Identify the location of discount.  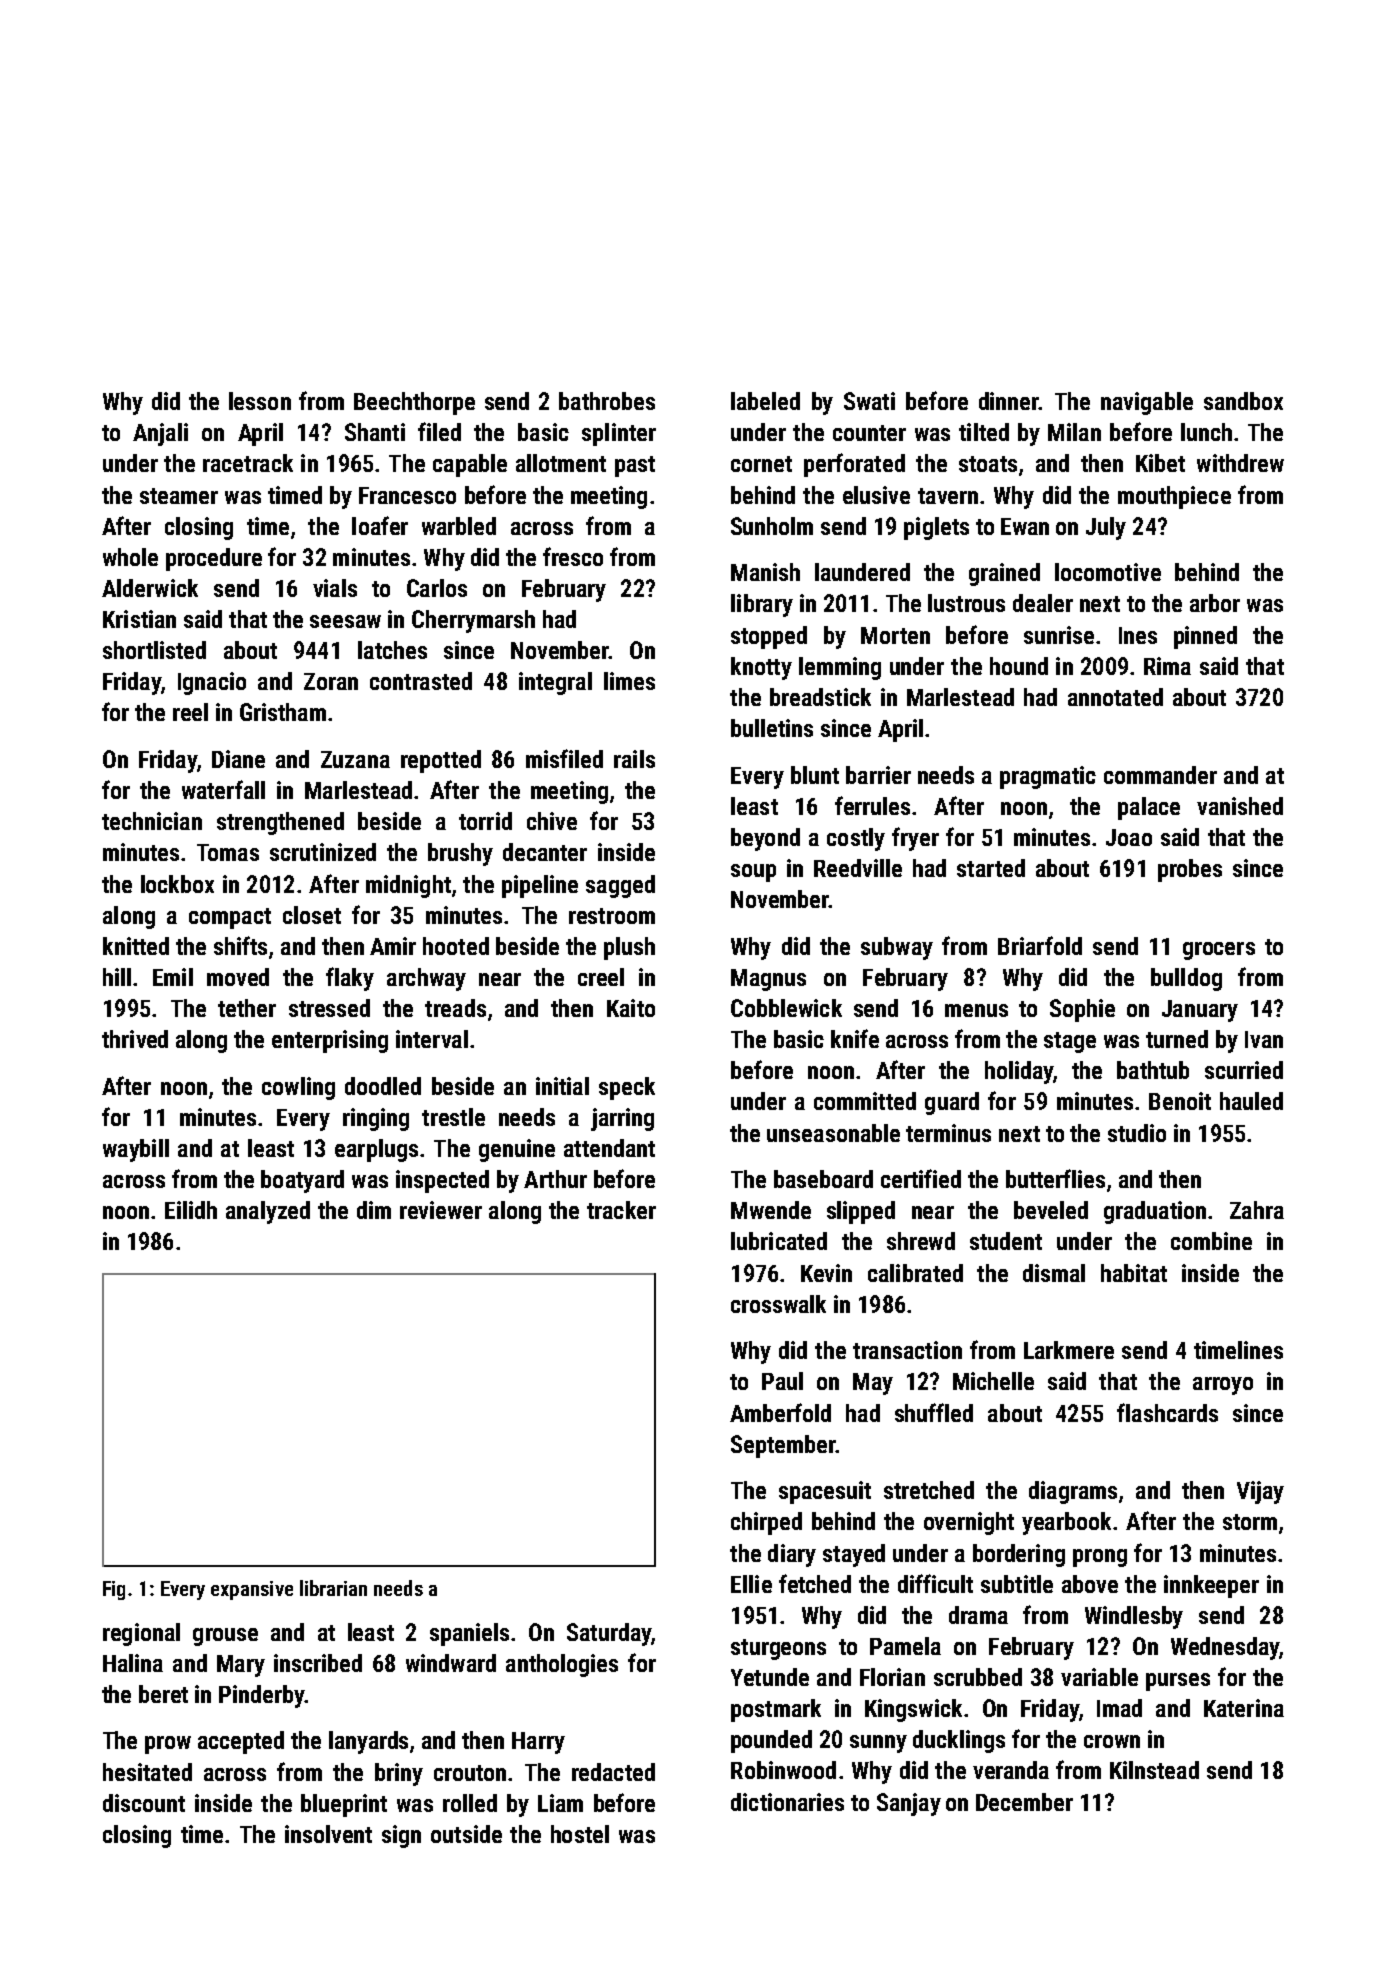
(144, 1803).
